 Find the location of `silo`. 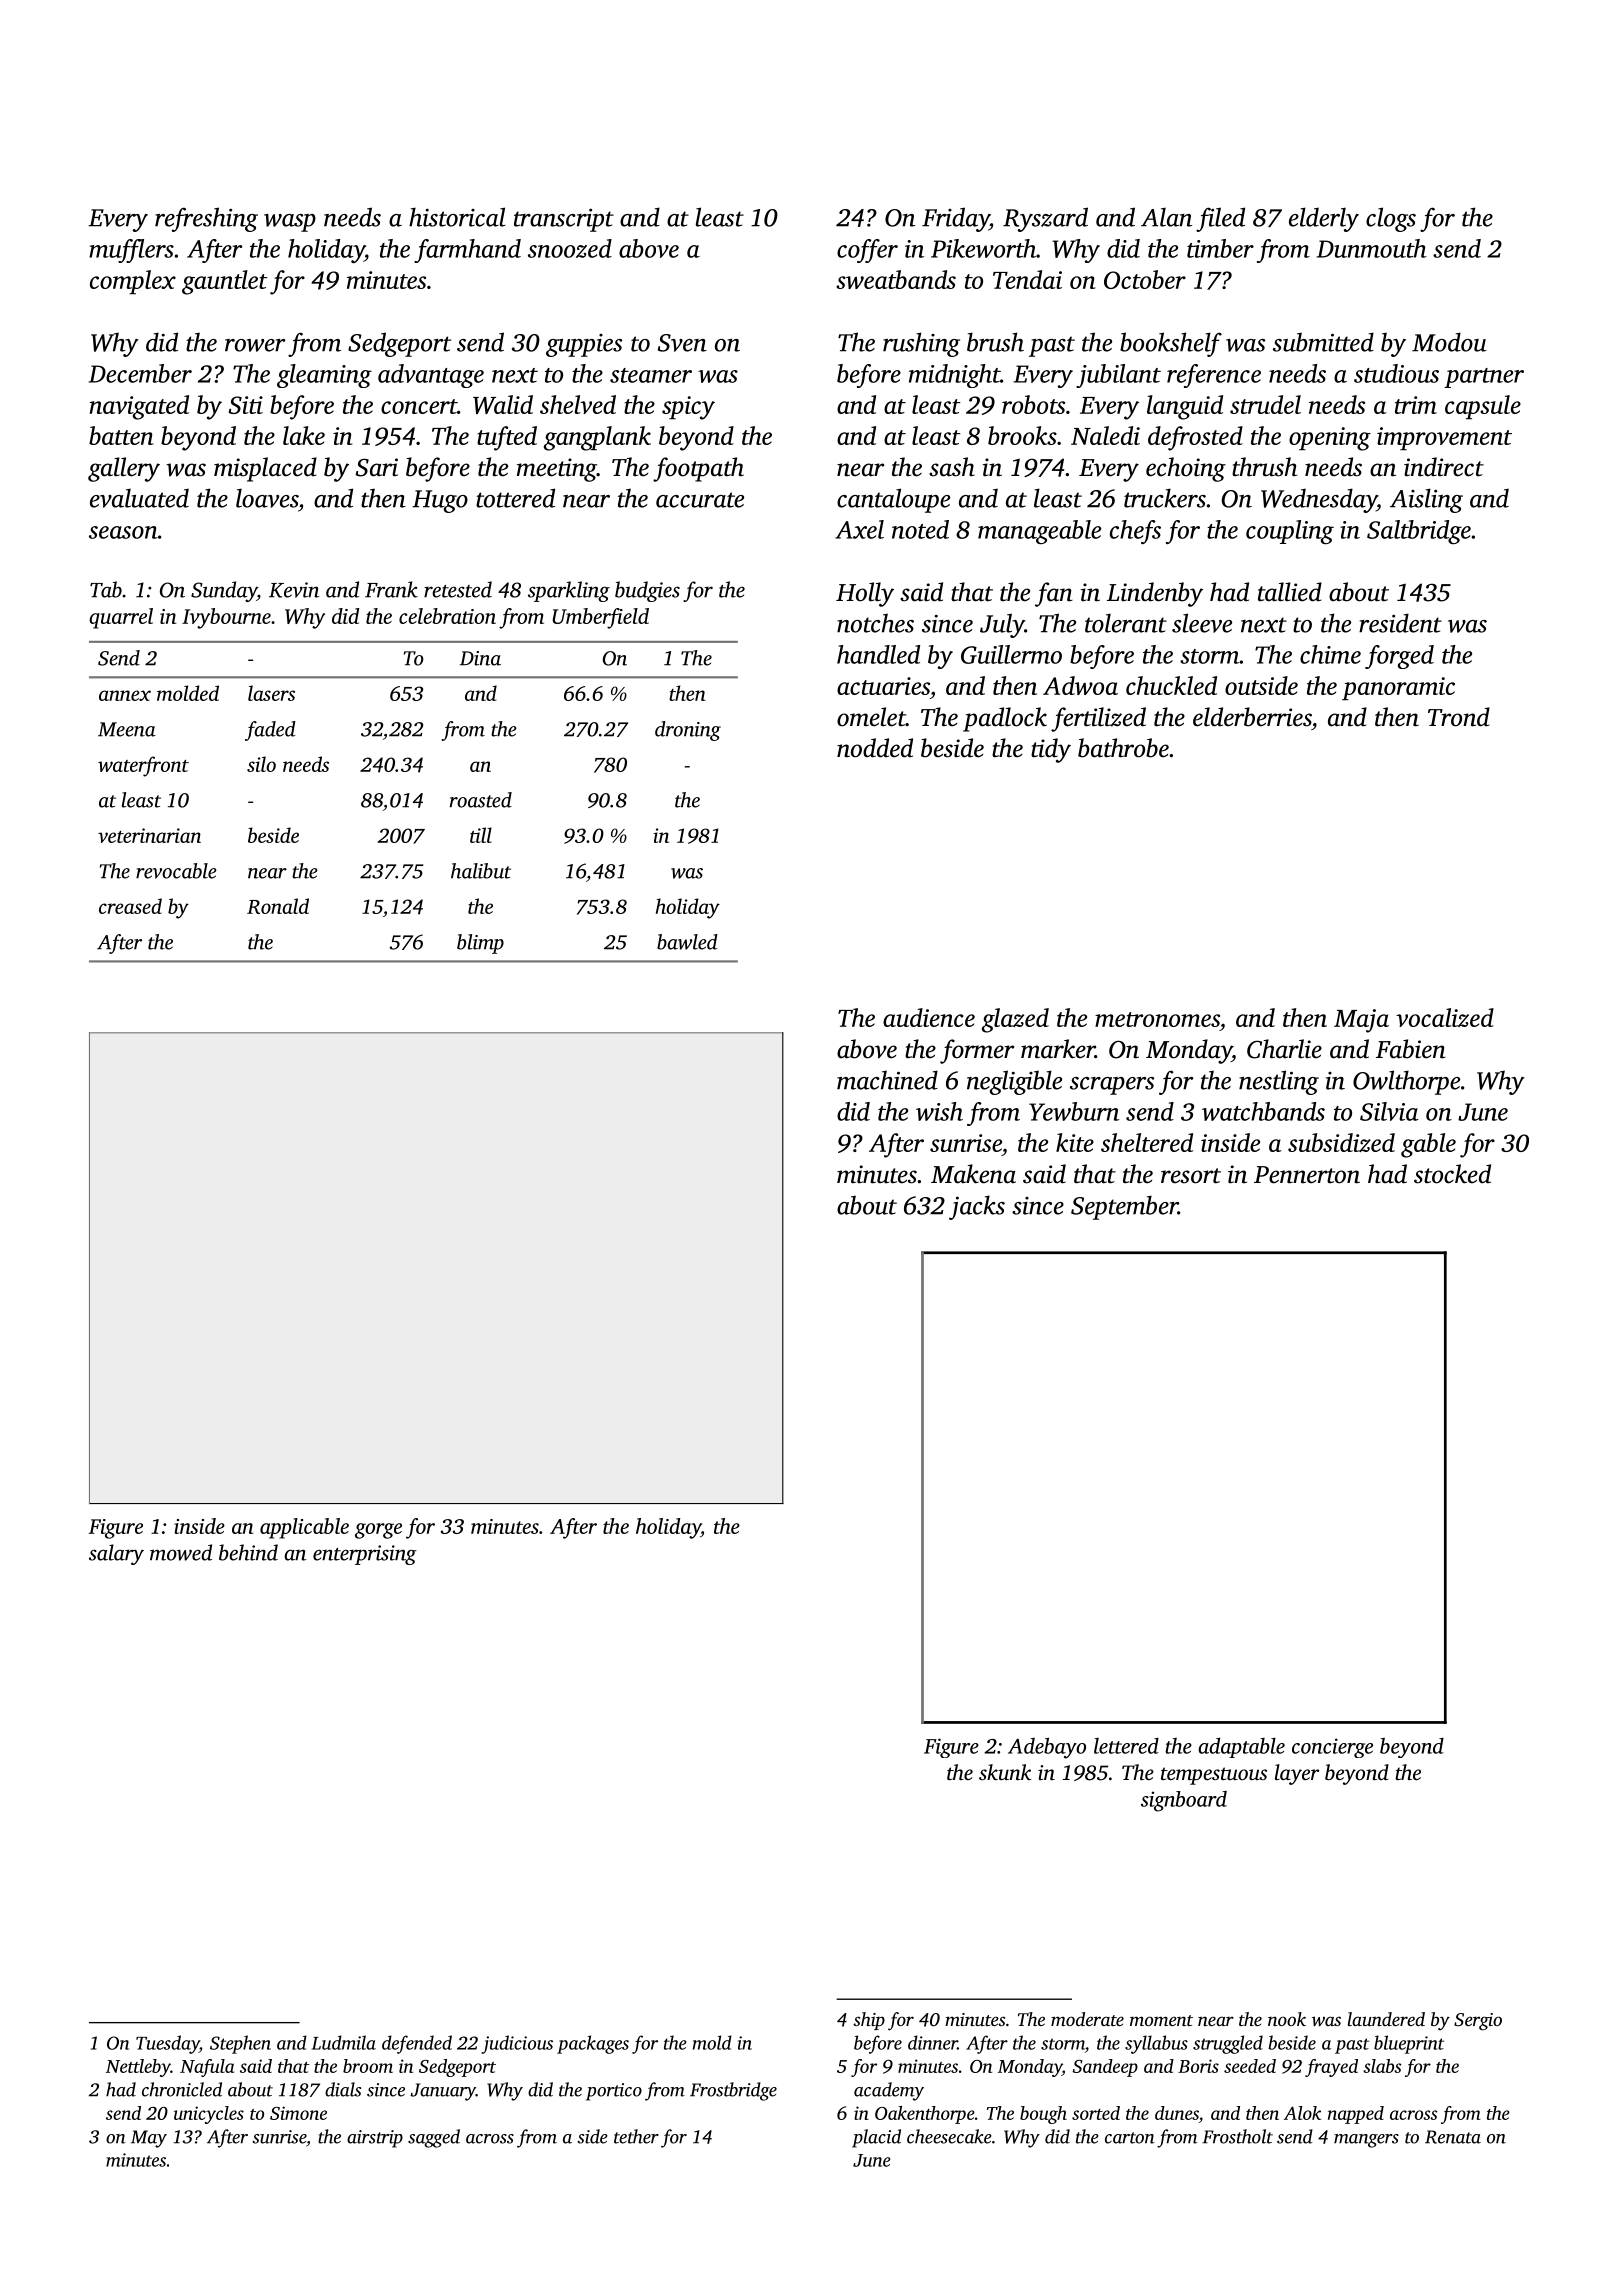

silo is located at coordinates (261, 764).
